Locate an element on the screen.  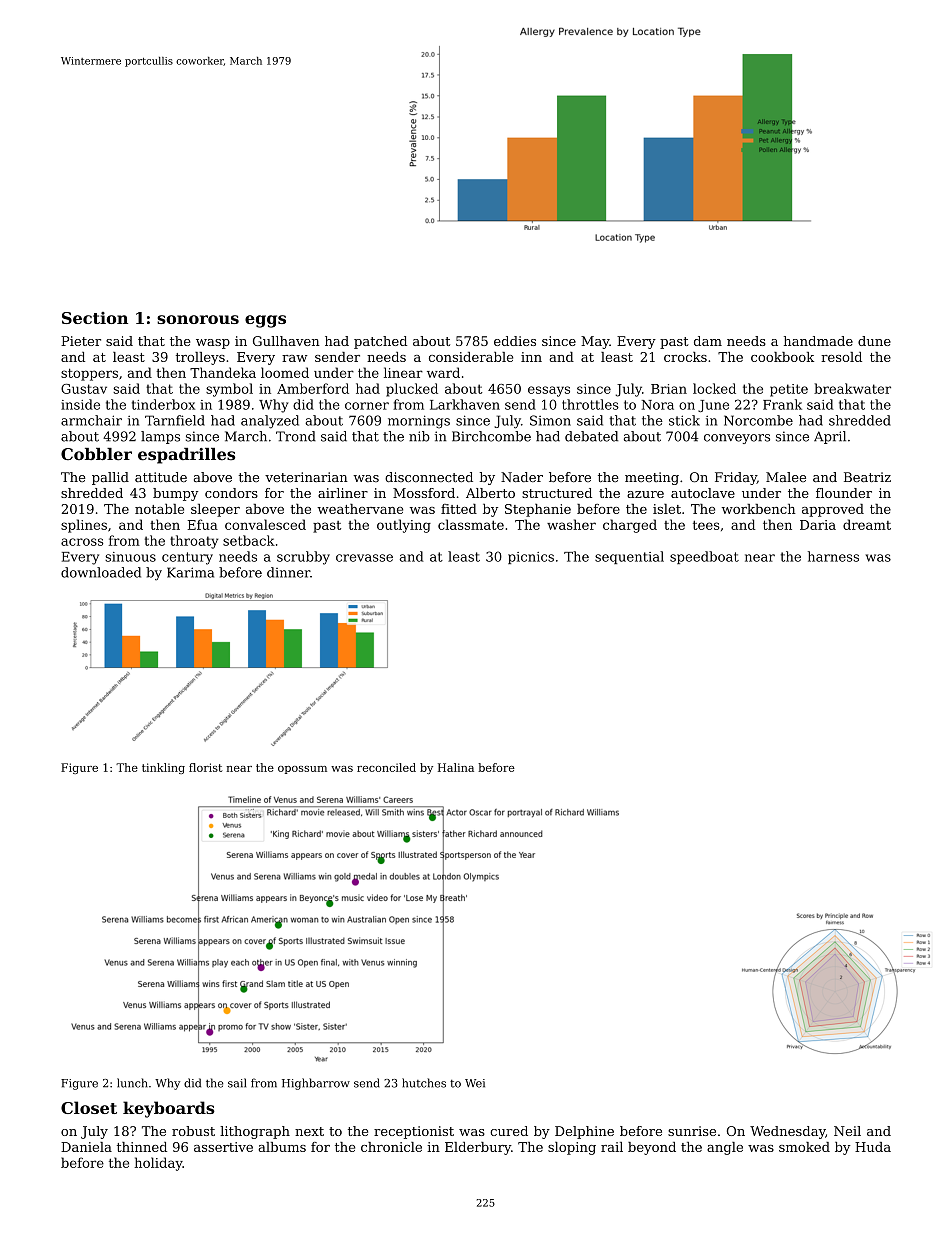
stoppers is located at coordinates (89, 374).
